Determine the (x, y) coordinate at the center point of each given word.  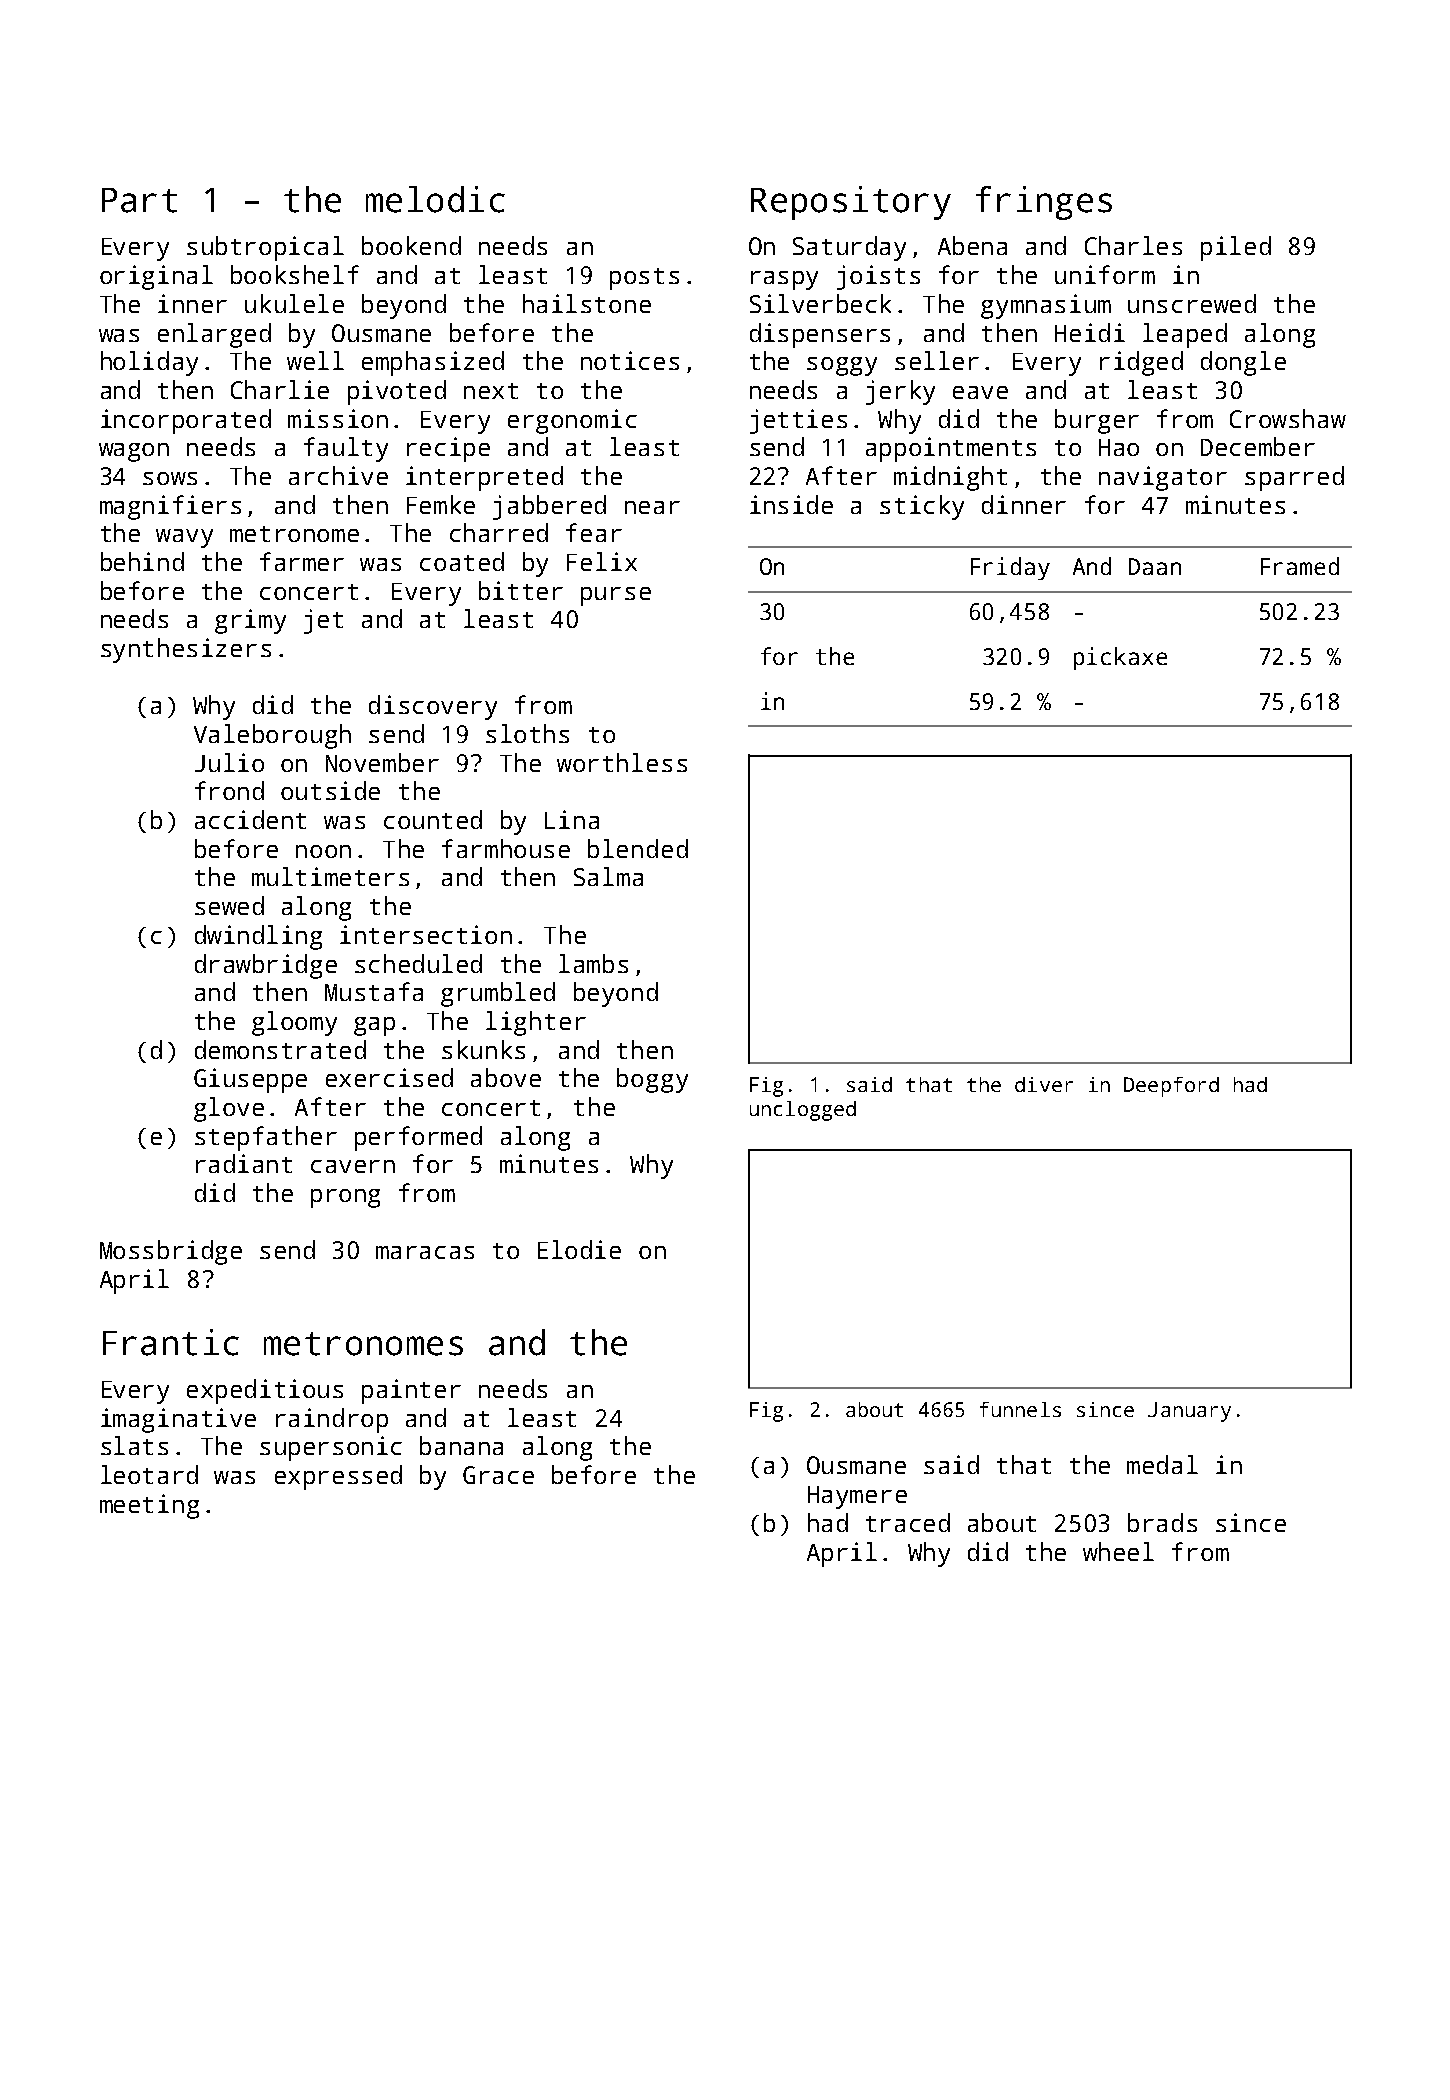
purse (616, 596)
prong (345, 1198)
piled (1236, 248)
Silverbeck (820, 303)
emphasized (433, 363)
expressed (338, 1477)
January (1189, 1412)
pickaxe (1120, 658)
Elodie (579, 1249)
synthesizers (186, 650)
